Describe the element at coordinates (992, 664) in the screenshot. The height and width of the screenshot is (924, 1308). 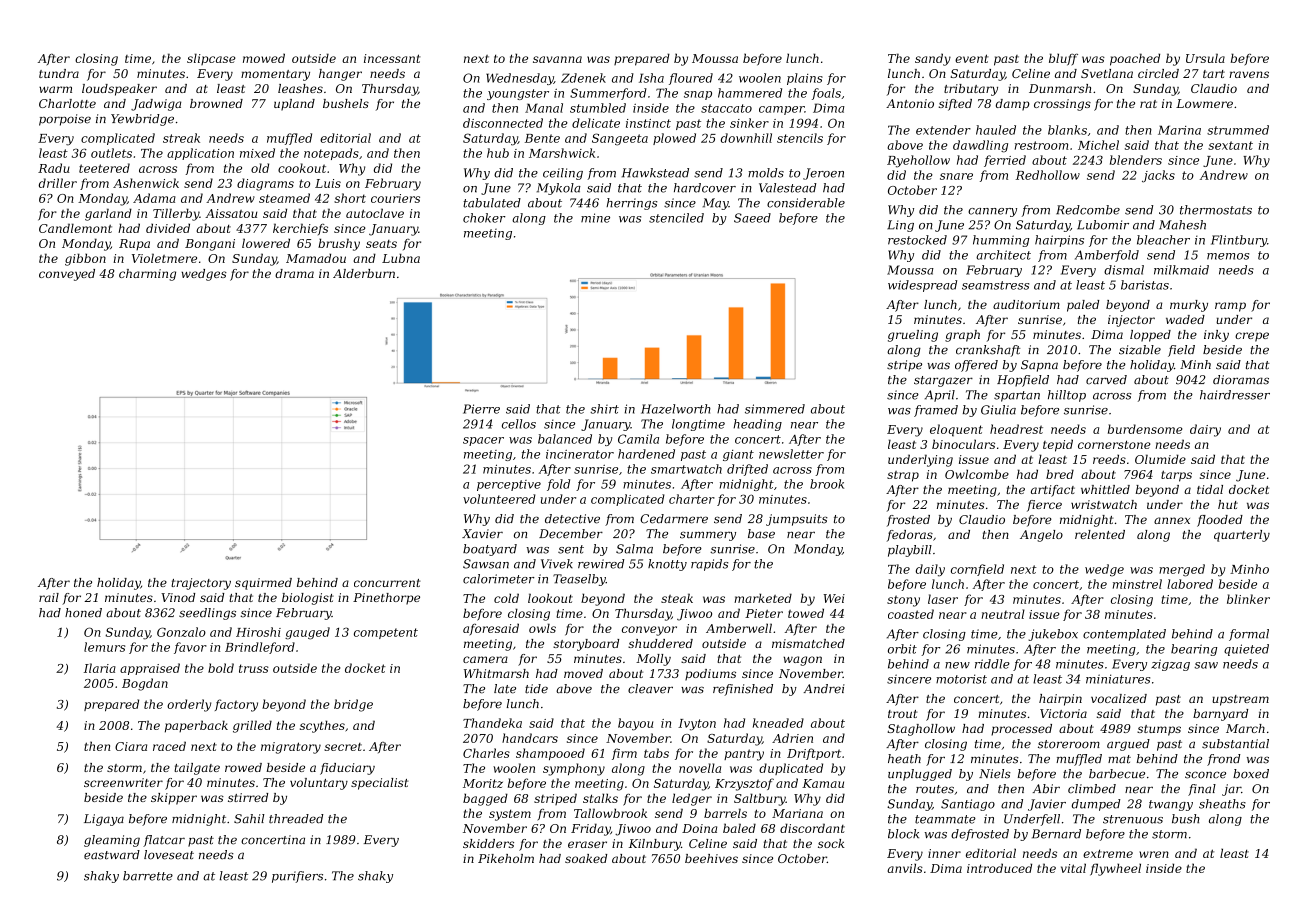
I see `riddle` at that location.
